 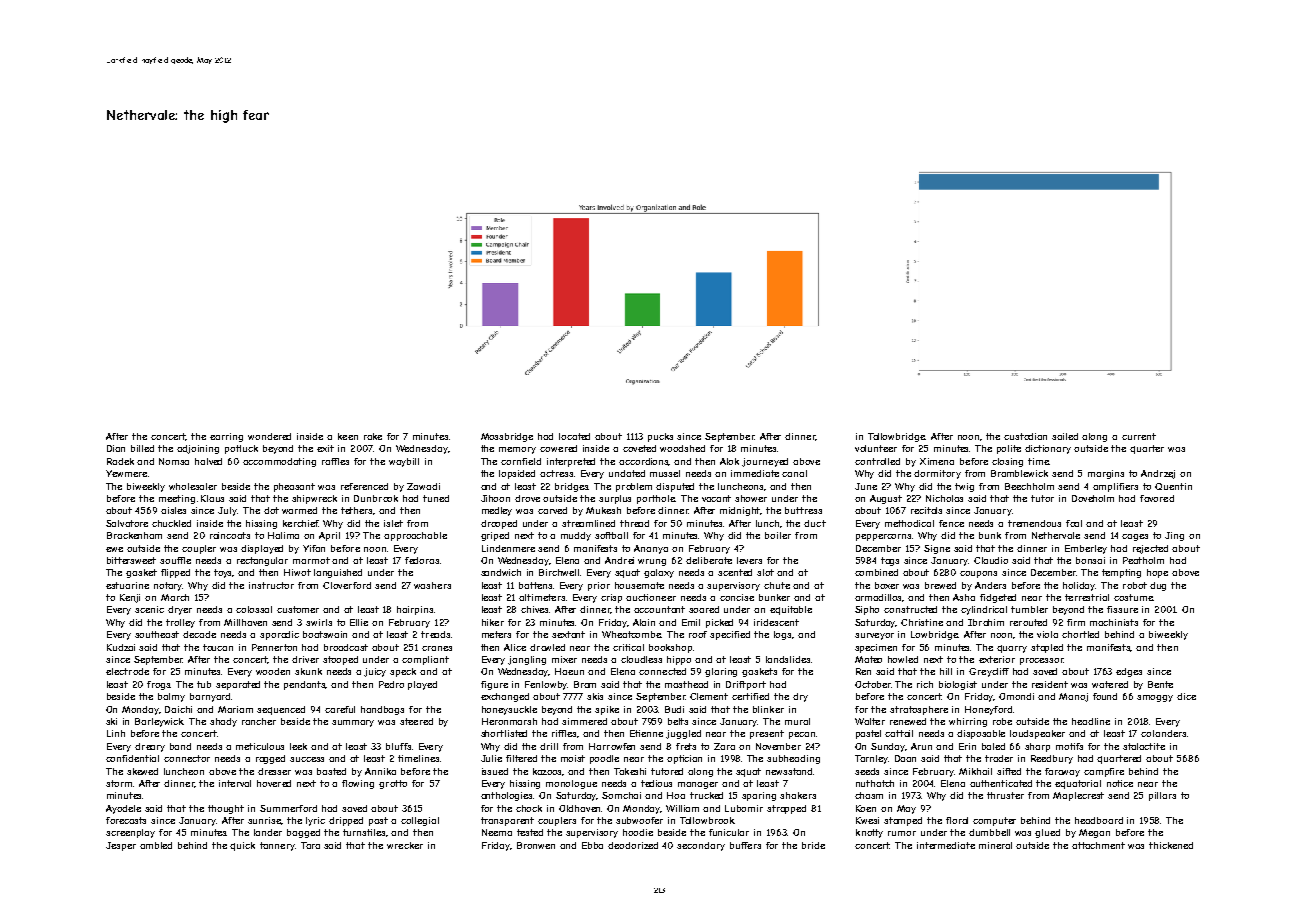 I want to click on foal, so click(x=1074, y=523).
